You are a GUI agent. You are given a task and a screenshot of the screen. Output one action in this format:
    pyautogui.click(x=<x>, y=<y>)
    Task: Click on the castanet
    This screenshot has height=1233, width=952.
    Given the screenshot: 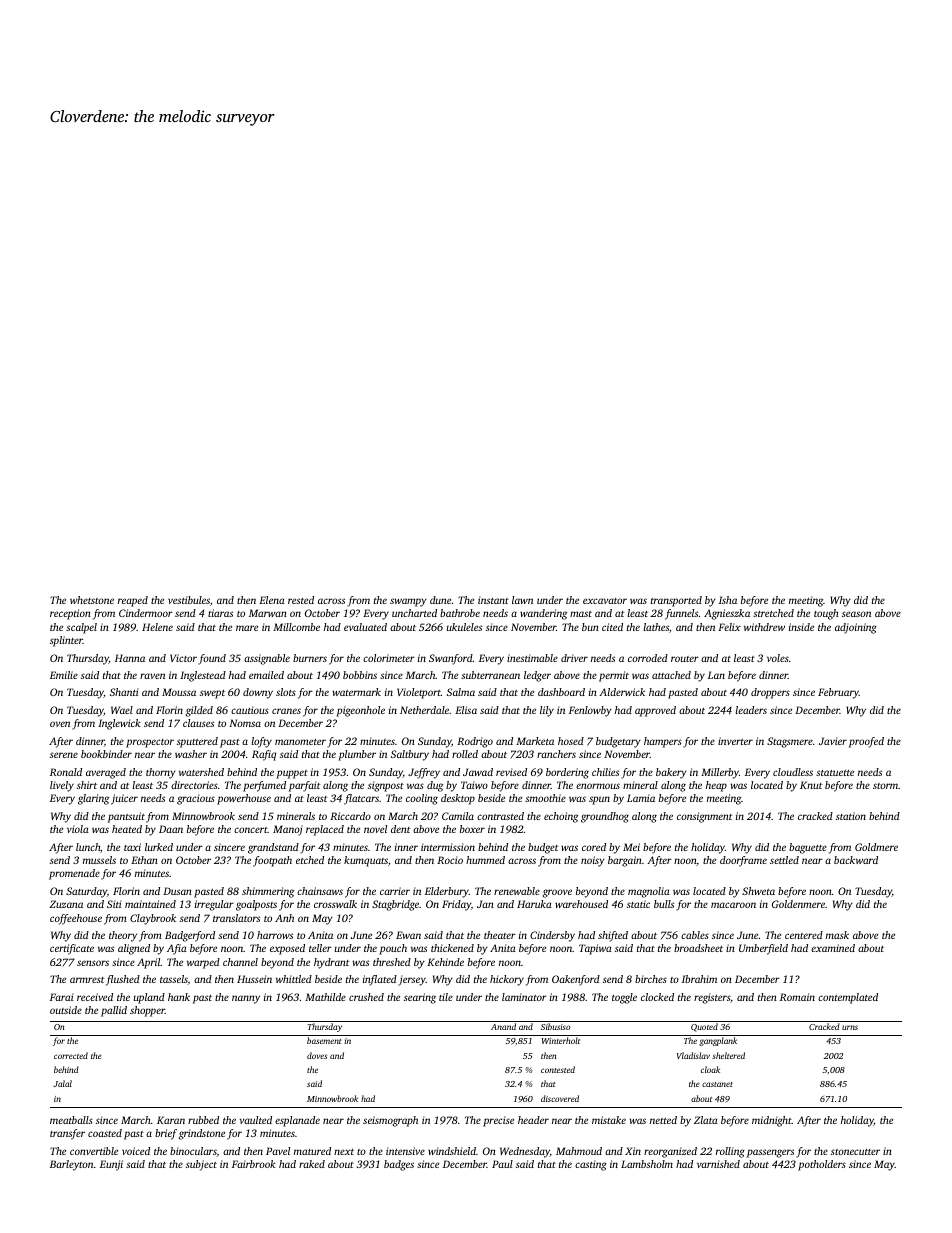 What is the action you would take?
    pyautogui.click(x=717, y=1084)
